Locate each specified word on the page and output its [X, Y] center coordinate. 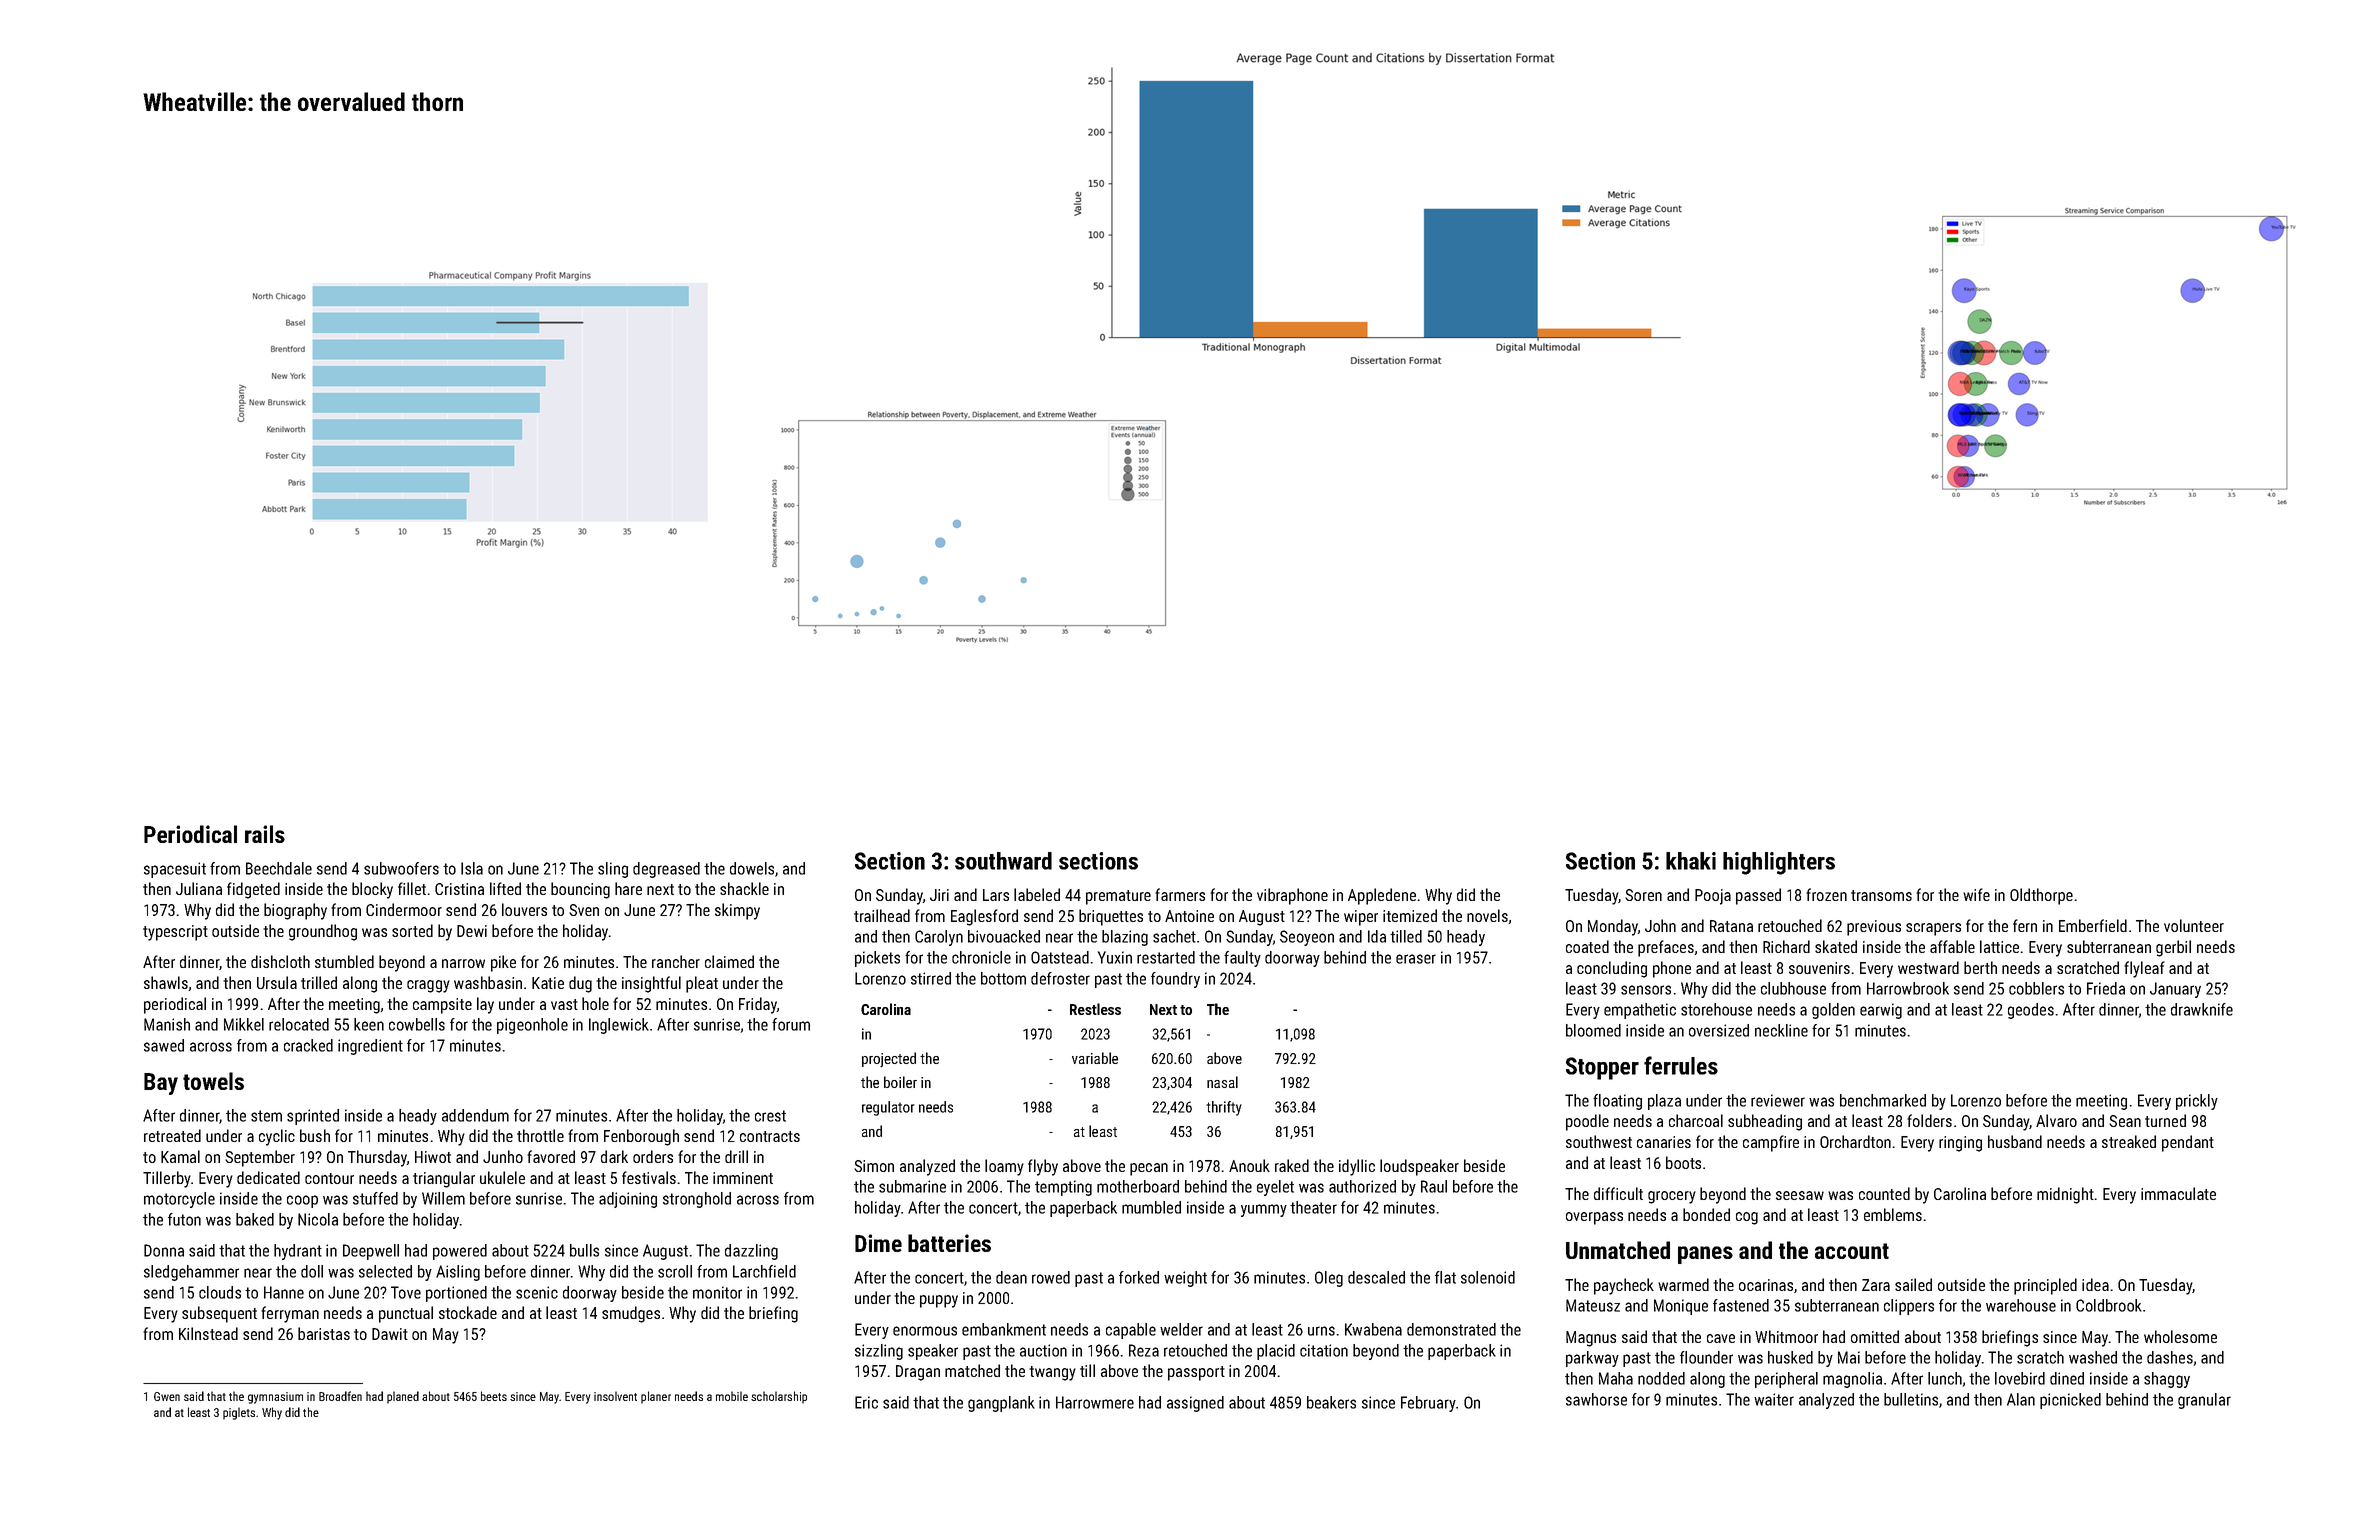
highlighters [1779, 863]
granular [2204, 1401]
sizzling [879, 1352]
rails [265, 834]
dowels [752, 868]
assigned [1195, 1404]
